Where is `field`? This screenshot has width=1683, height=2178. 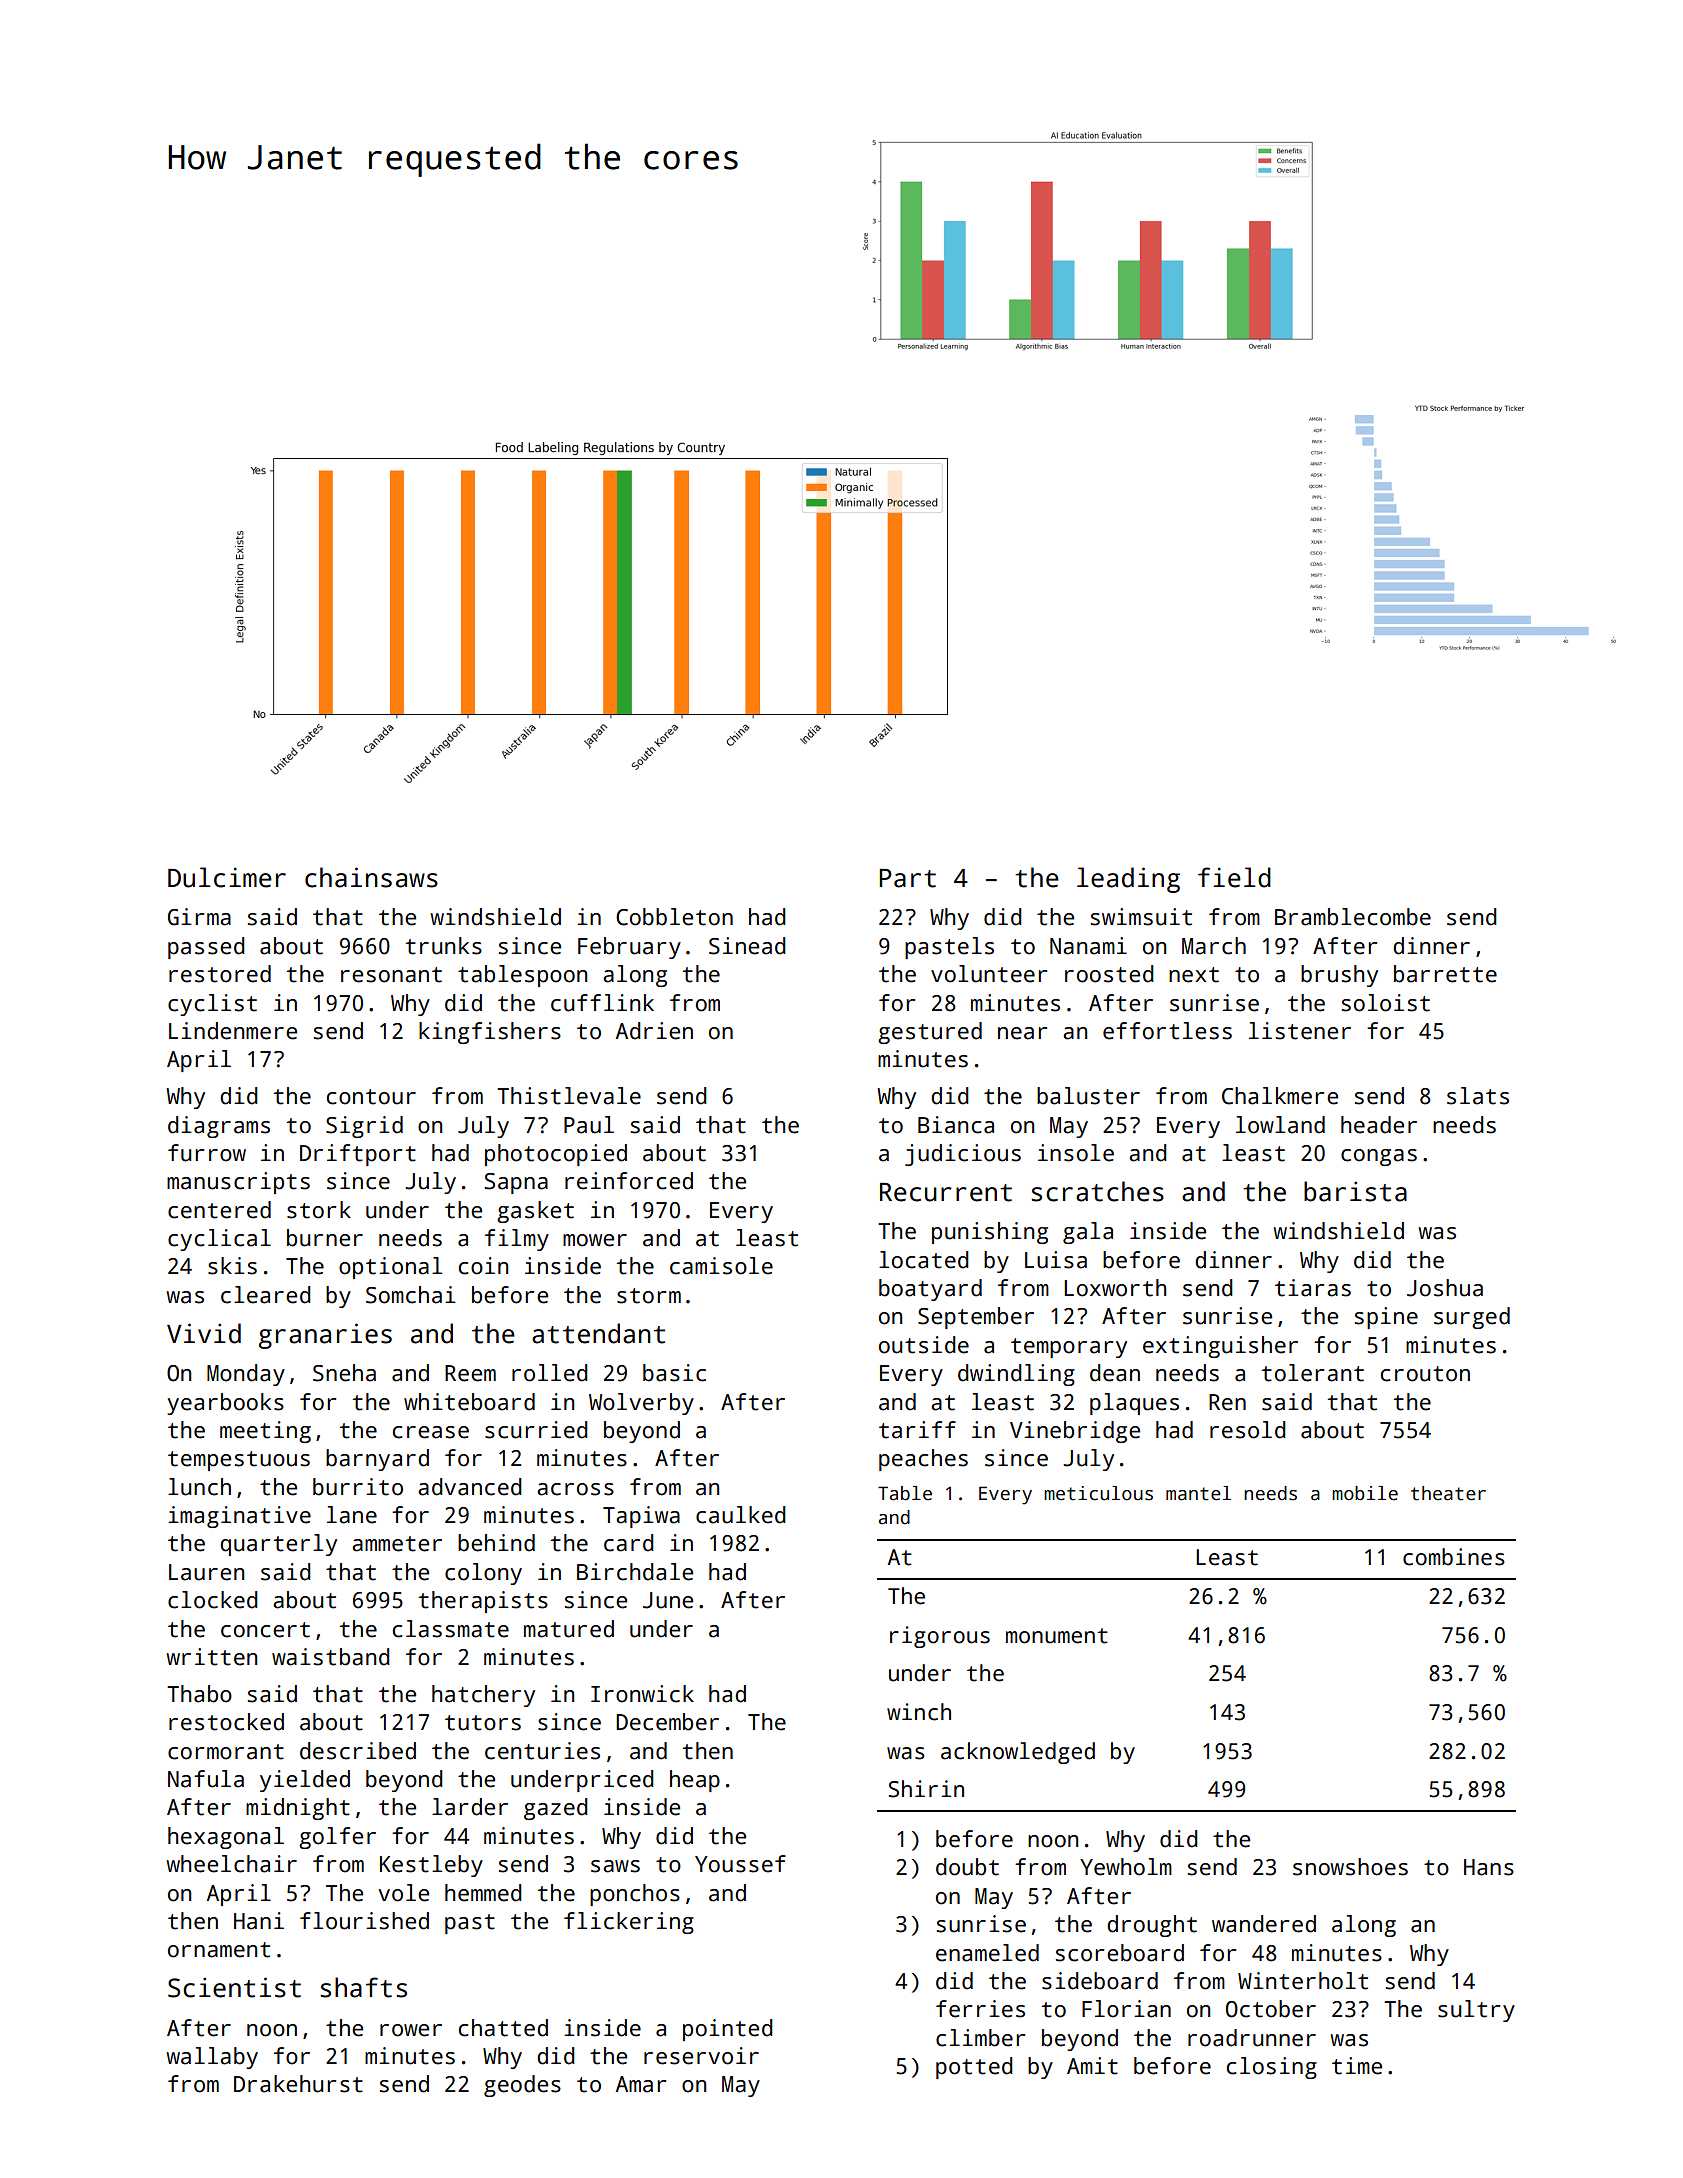
field is located at coordinates (1234, 877).
